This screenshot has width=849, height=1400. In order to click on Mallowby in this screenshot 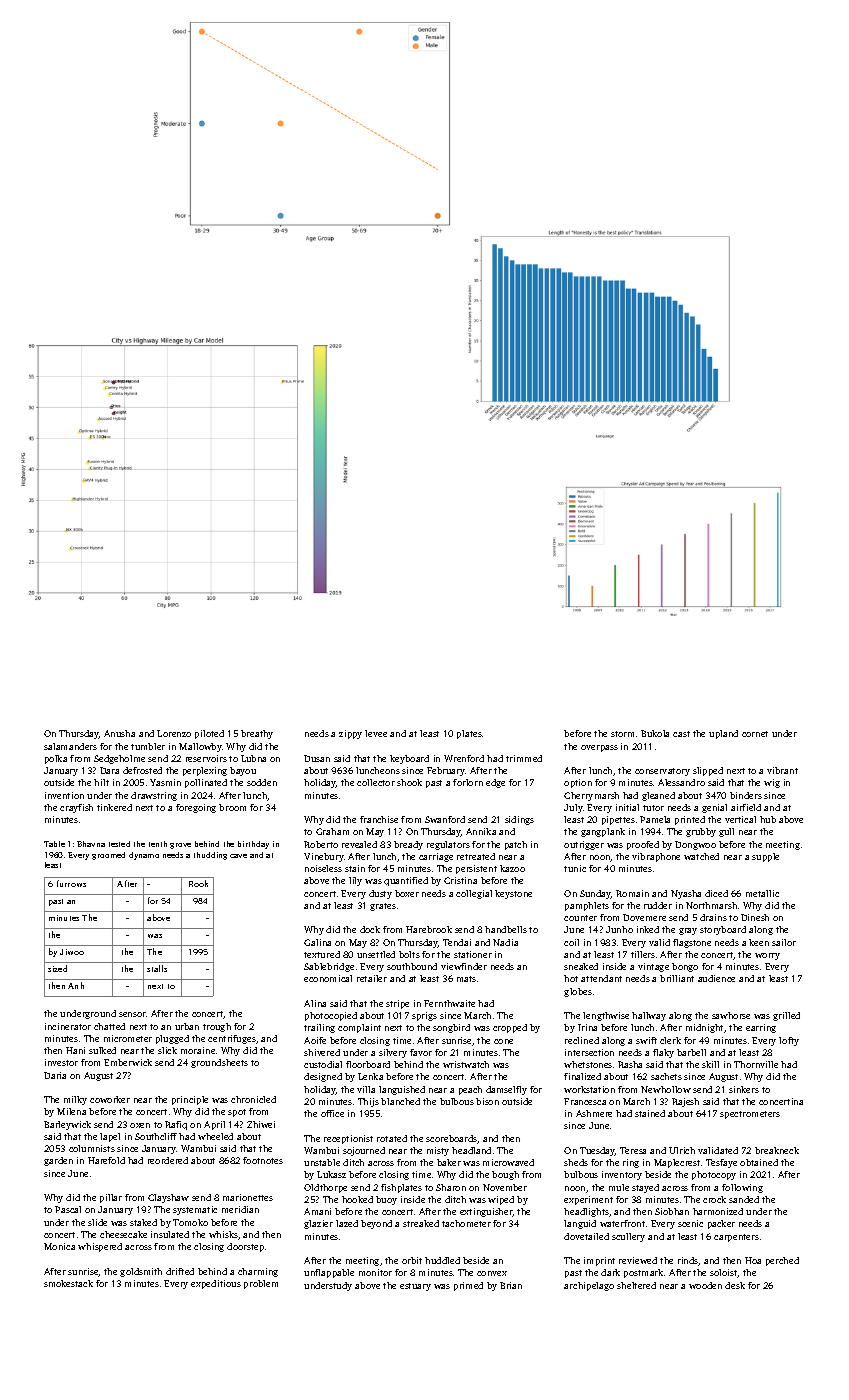, I will do `click(200, 747)`.
